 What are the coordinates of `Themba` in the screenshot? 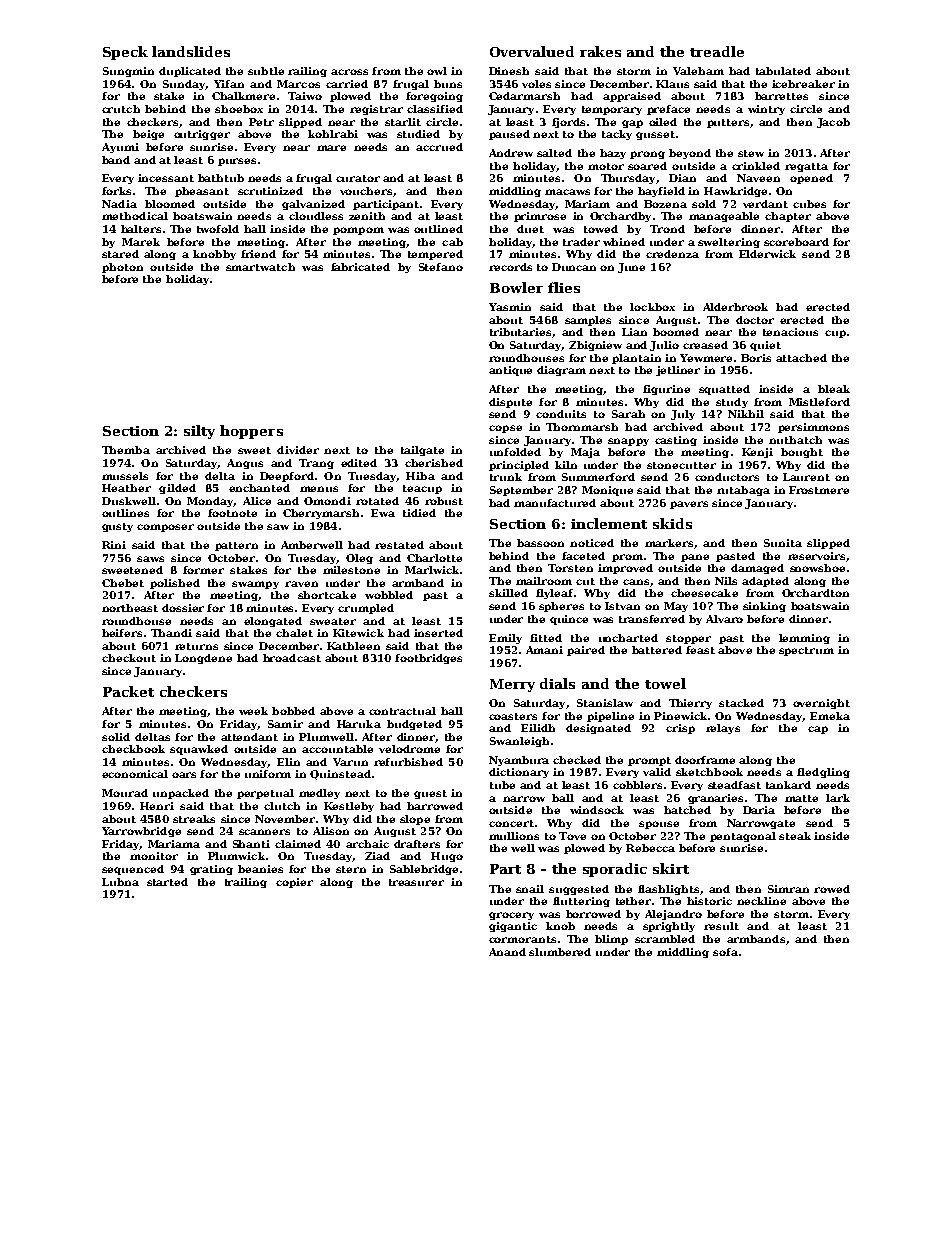 It's located at (126, 450).
